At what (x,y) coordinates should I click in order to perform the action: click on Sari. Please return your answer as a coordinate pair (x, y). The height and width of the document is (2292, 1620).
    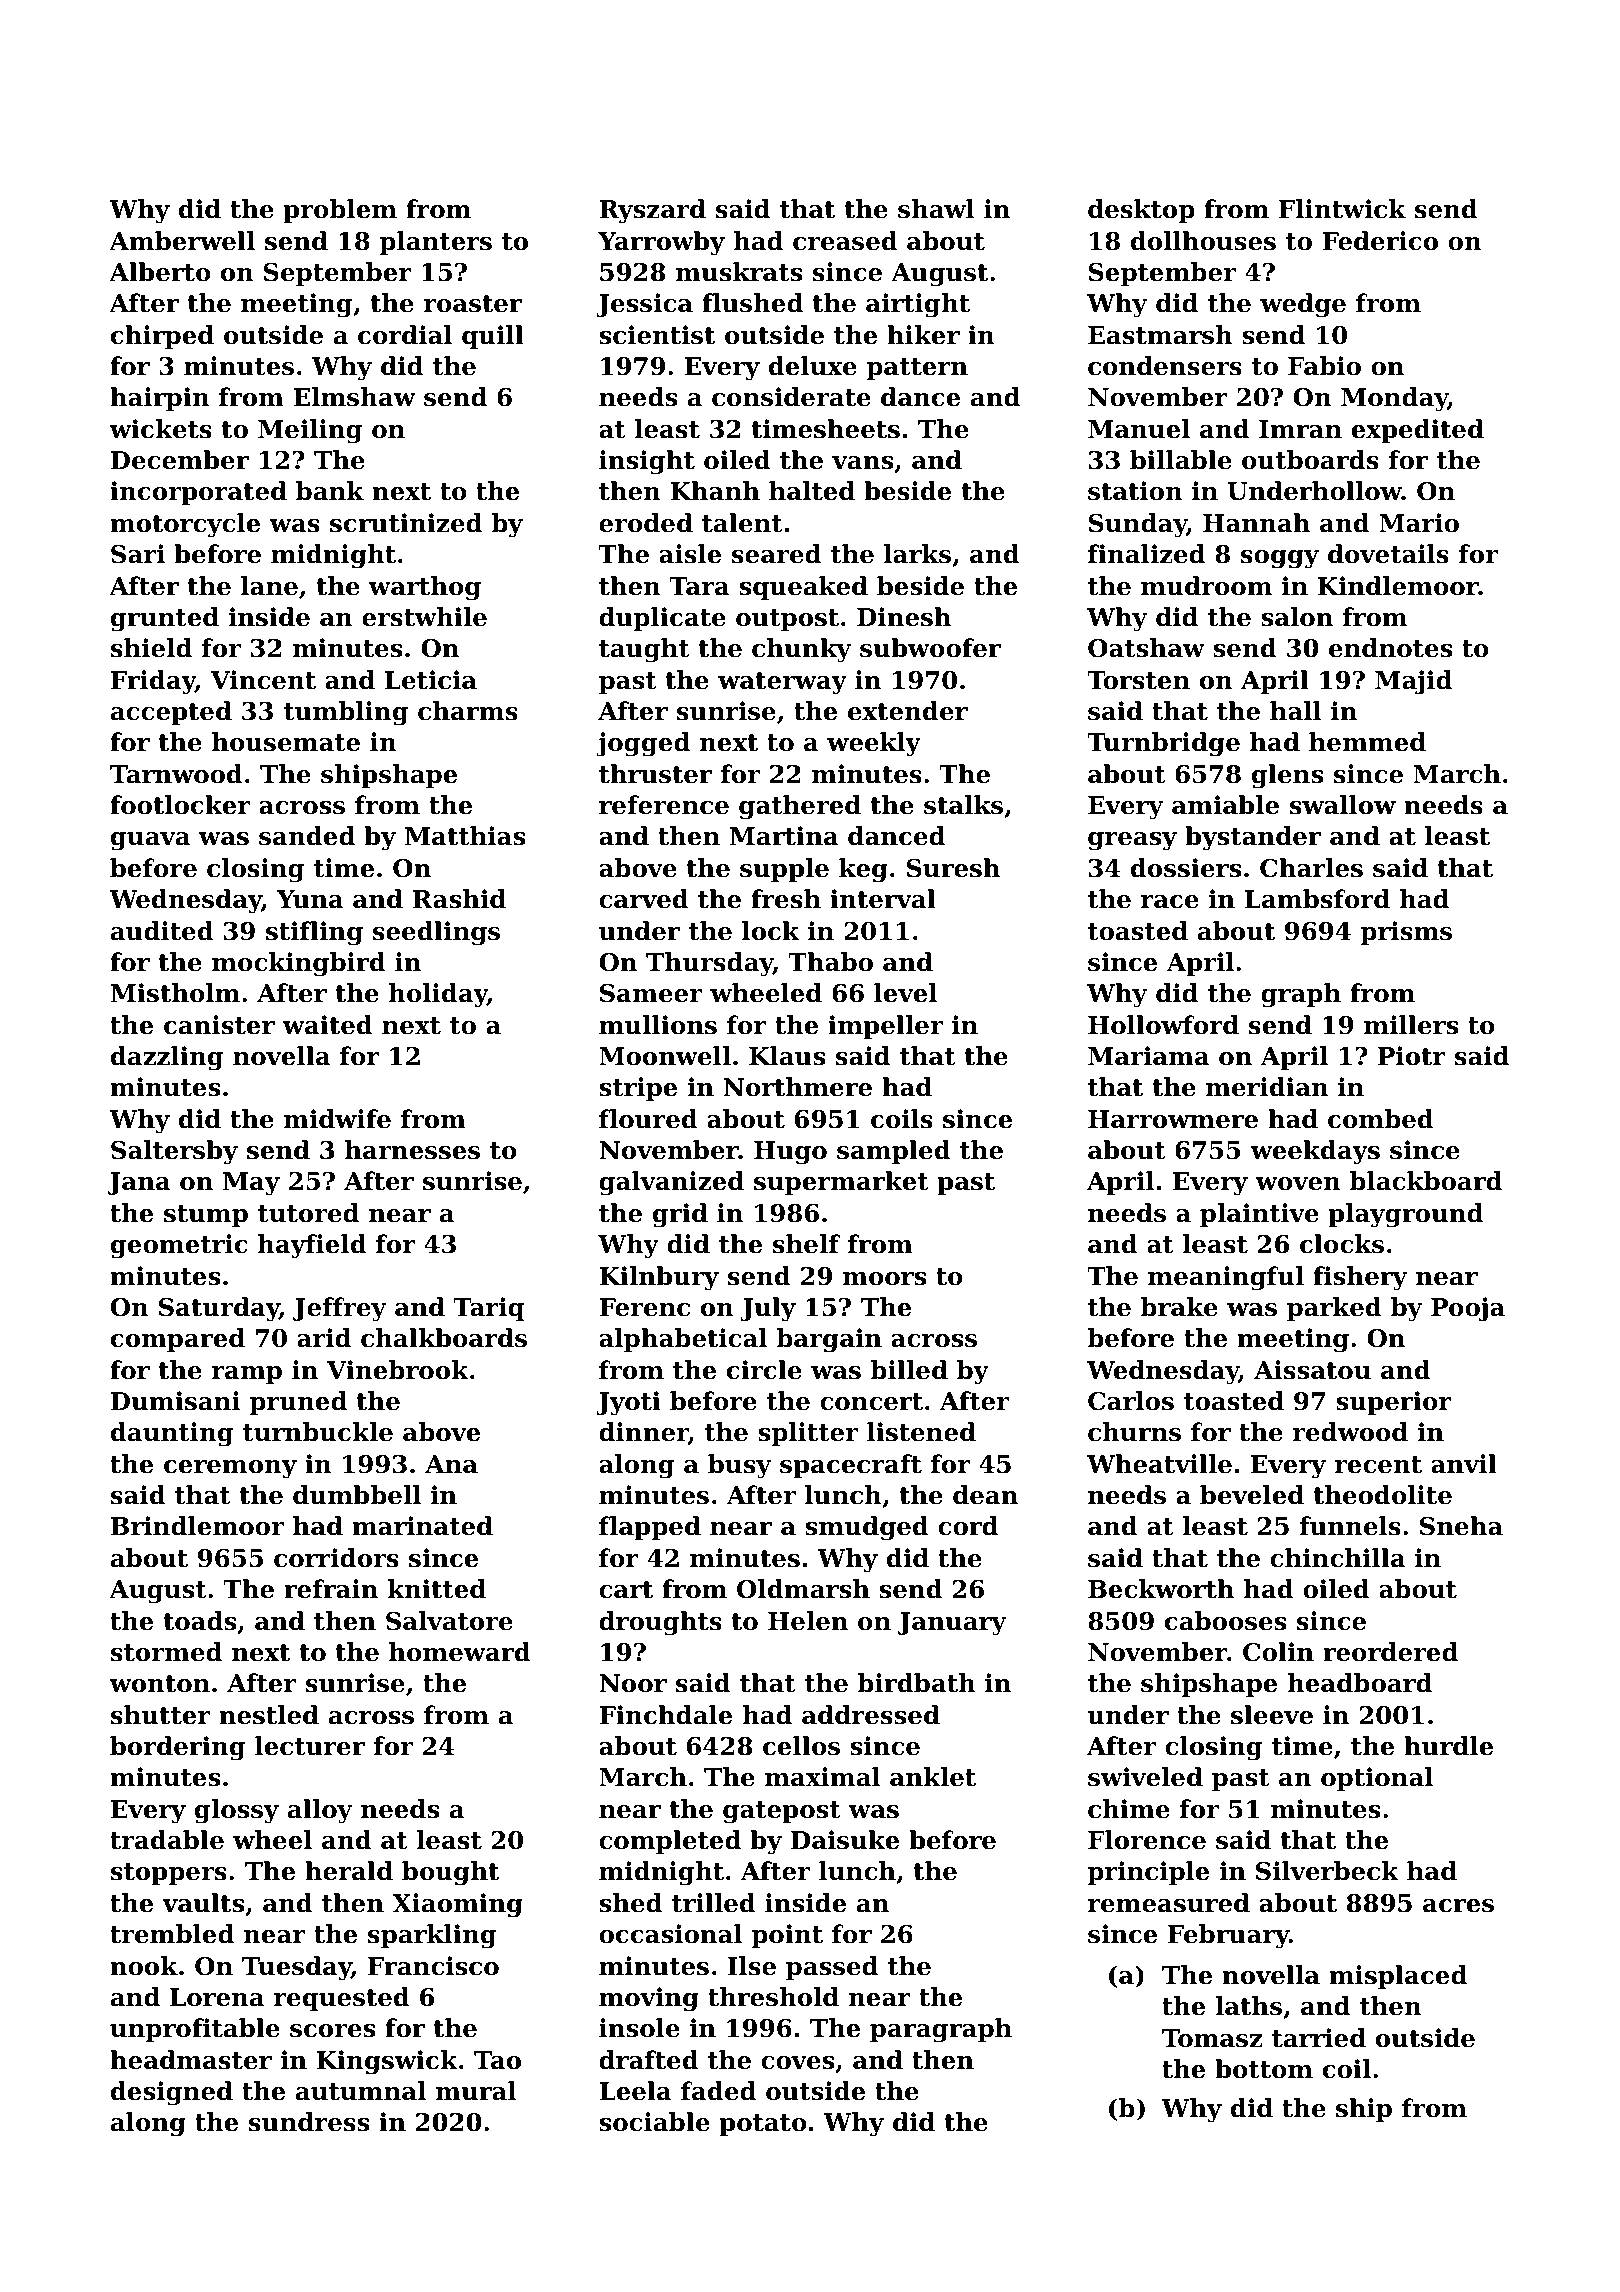
    Looking at the image, I should click on (138, 554).
